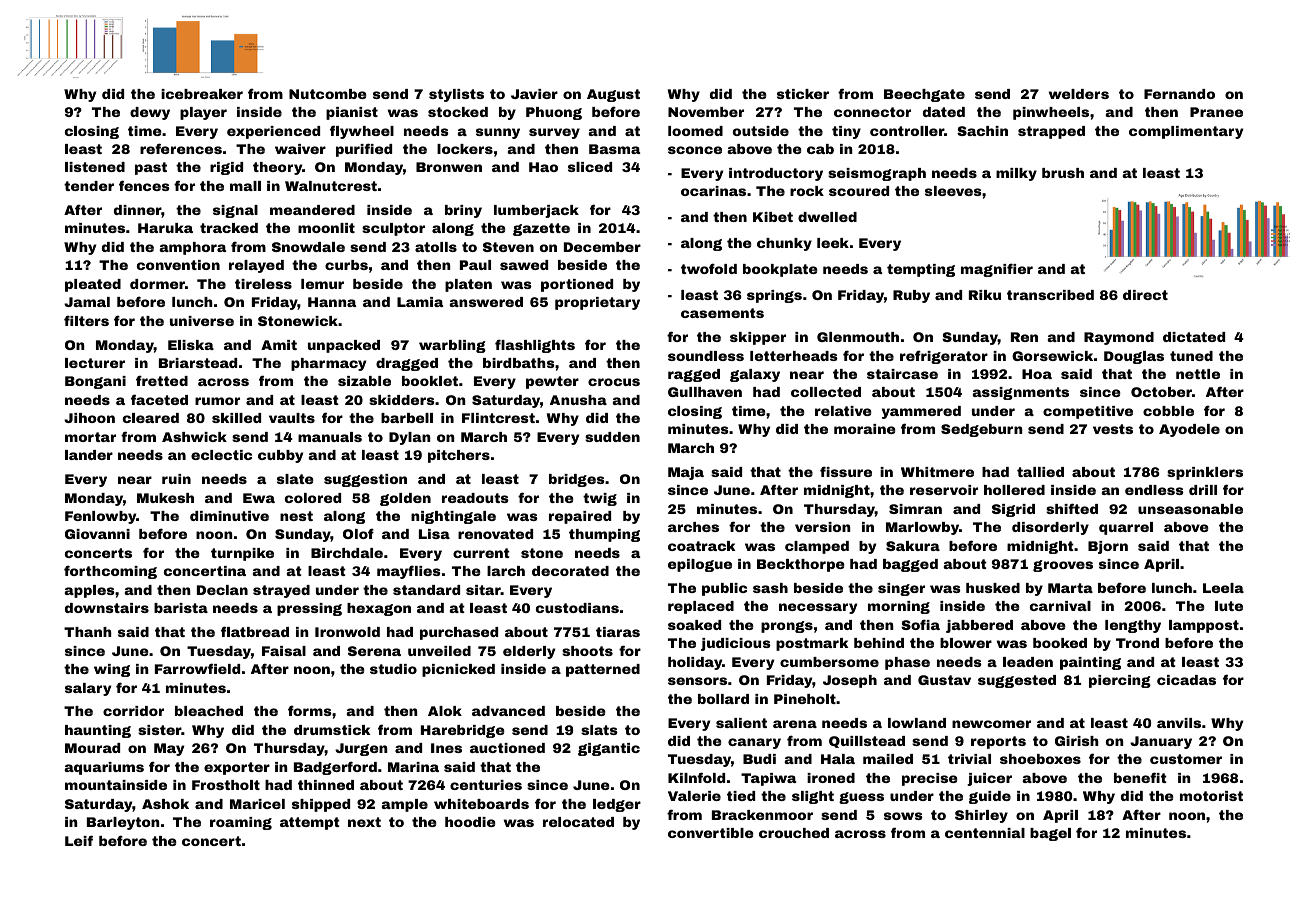 The width and height of the screenshot is (1308, 924). Describe the element at coordinates (982, 430) in the screenshot. I see `Sedgeburn` at that location.
